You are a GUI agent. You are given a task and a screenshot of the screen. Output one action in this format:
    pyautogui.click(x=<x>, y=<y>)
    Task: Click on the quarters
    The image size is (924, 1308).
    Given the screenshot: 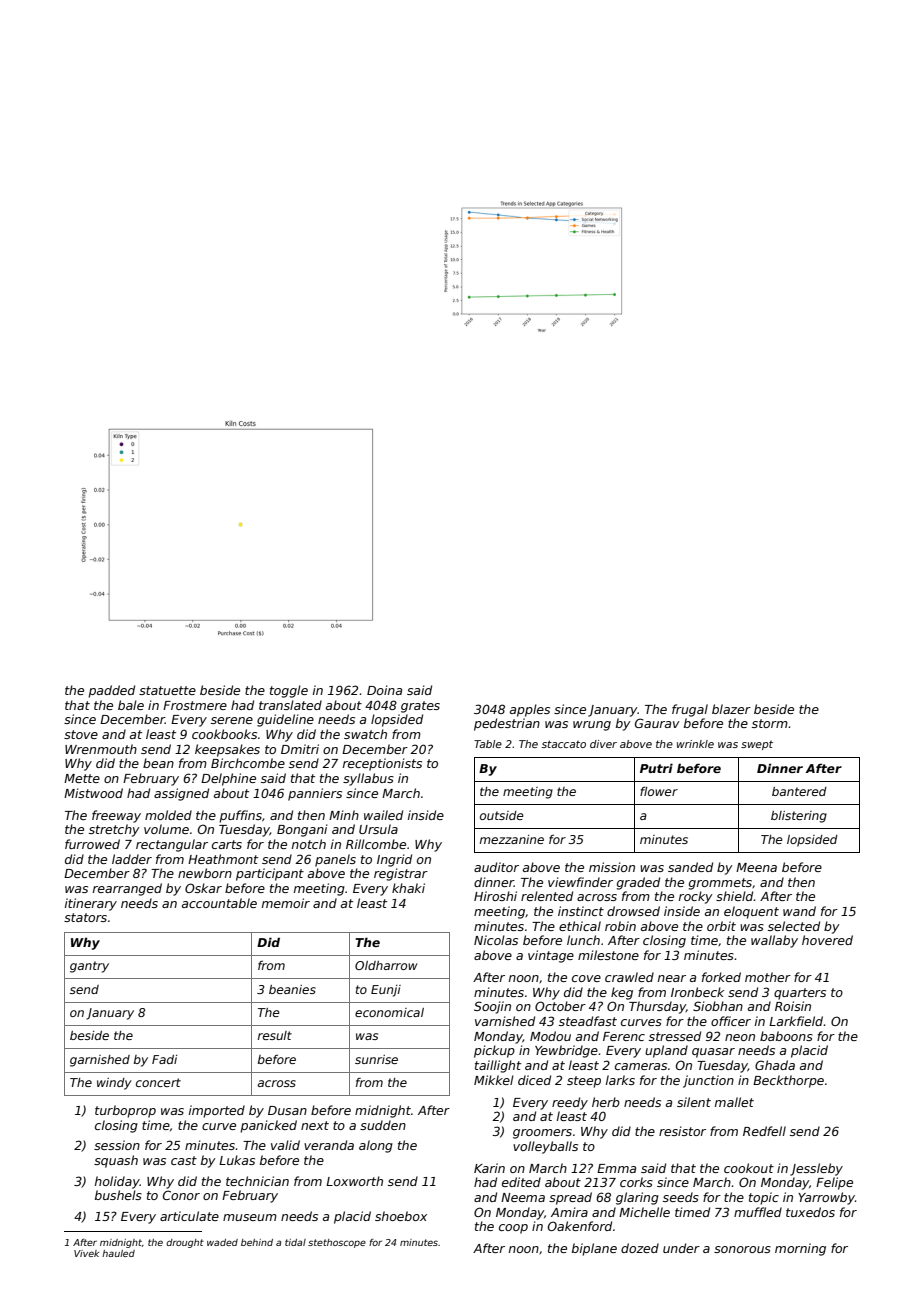 What is the action you would take?
    pyautogui.click(x=800, y=994)
